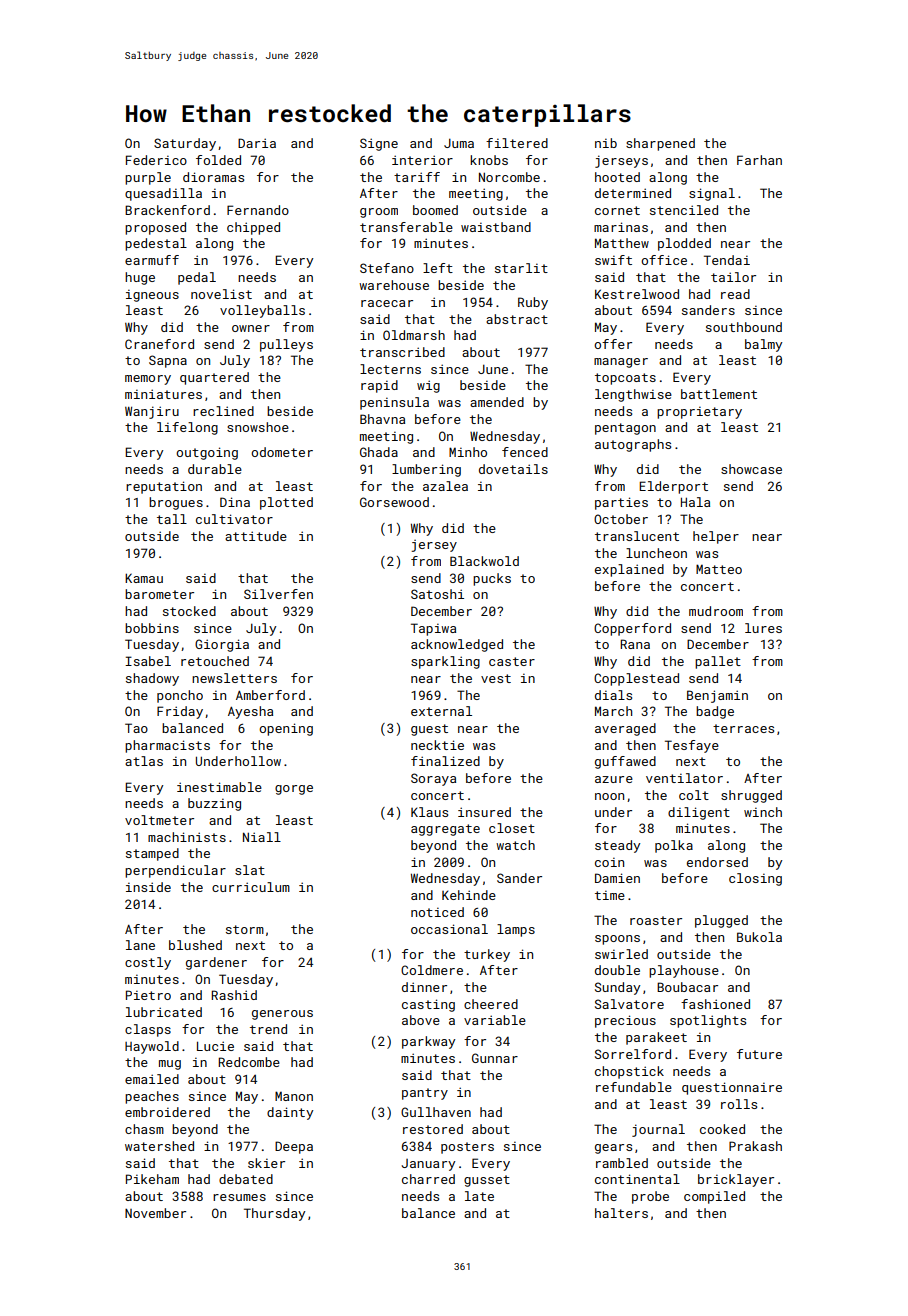 The height and width of the image is (1316, 908). I want to click on racecar, so click(387, 303).
